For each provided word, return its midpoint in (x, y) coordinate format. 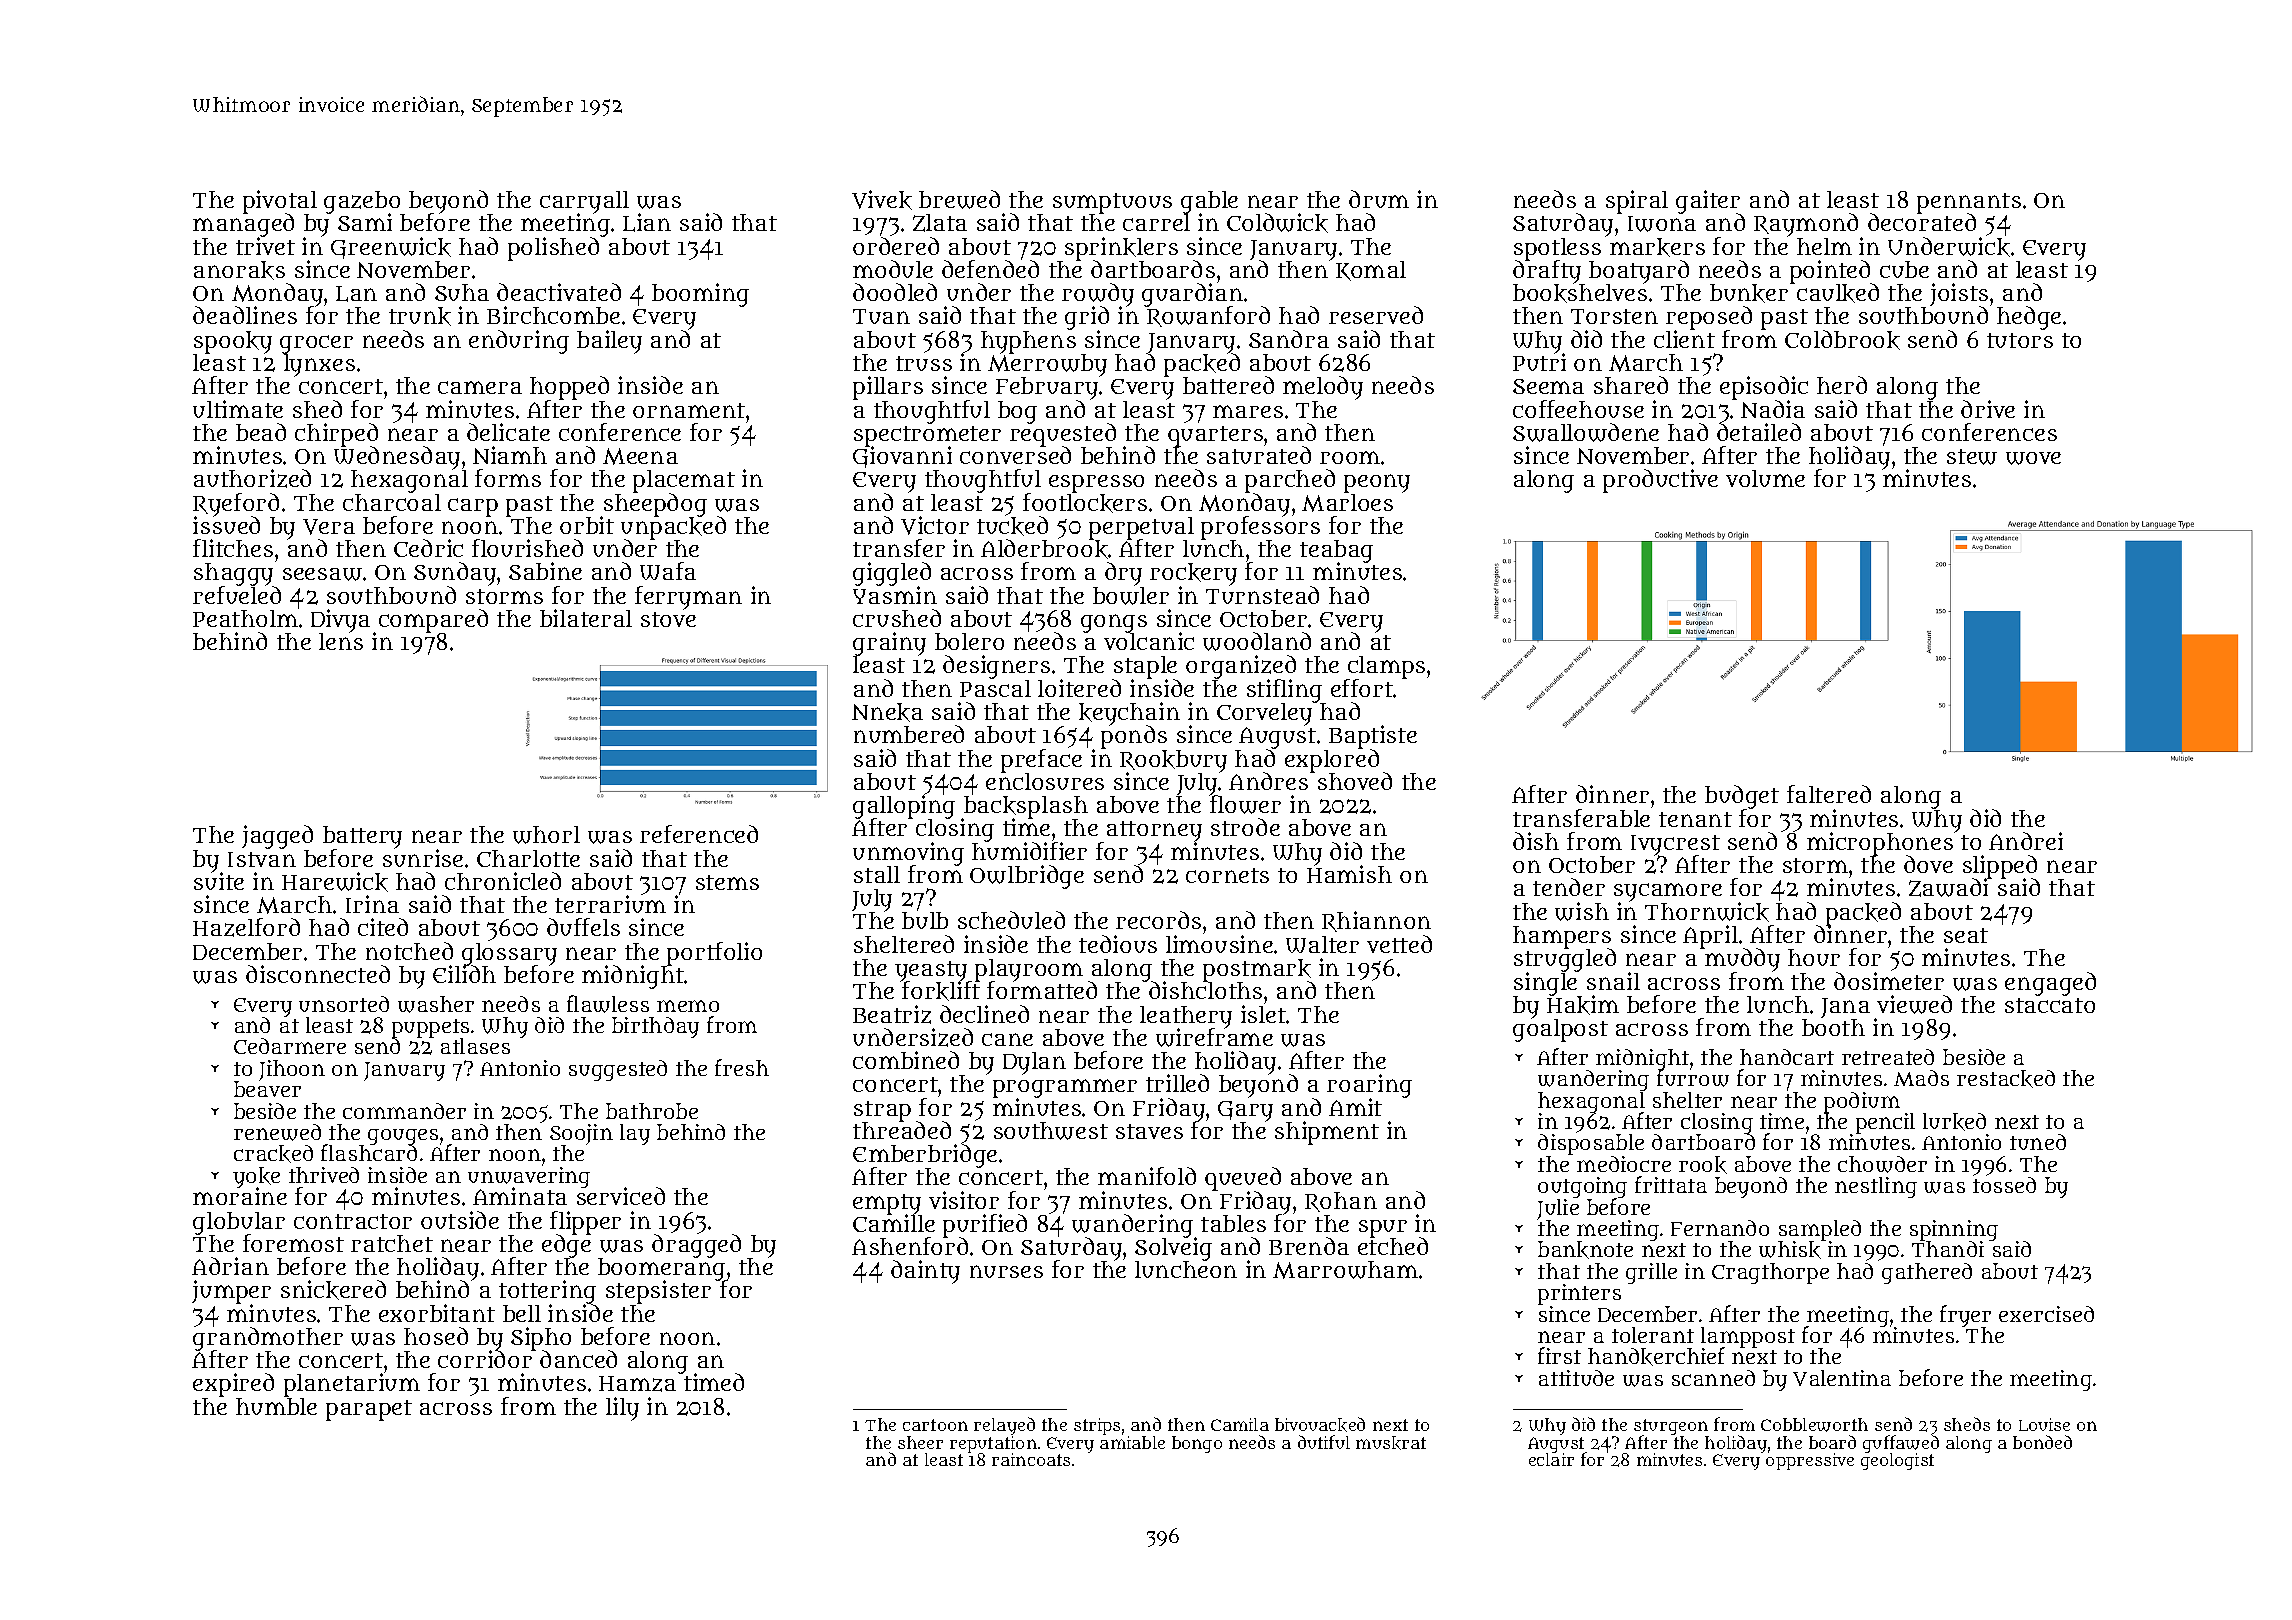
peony (1377, 483)
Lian (647, 222)
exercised (2046, 1314)
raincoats (1031, 1459)
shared (1631, 385)
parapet (369, 1410)
